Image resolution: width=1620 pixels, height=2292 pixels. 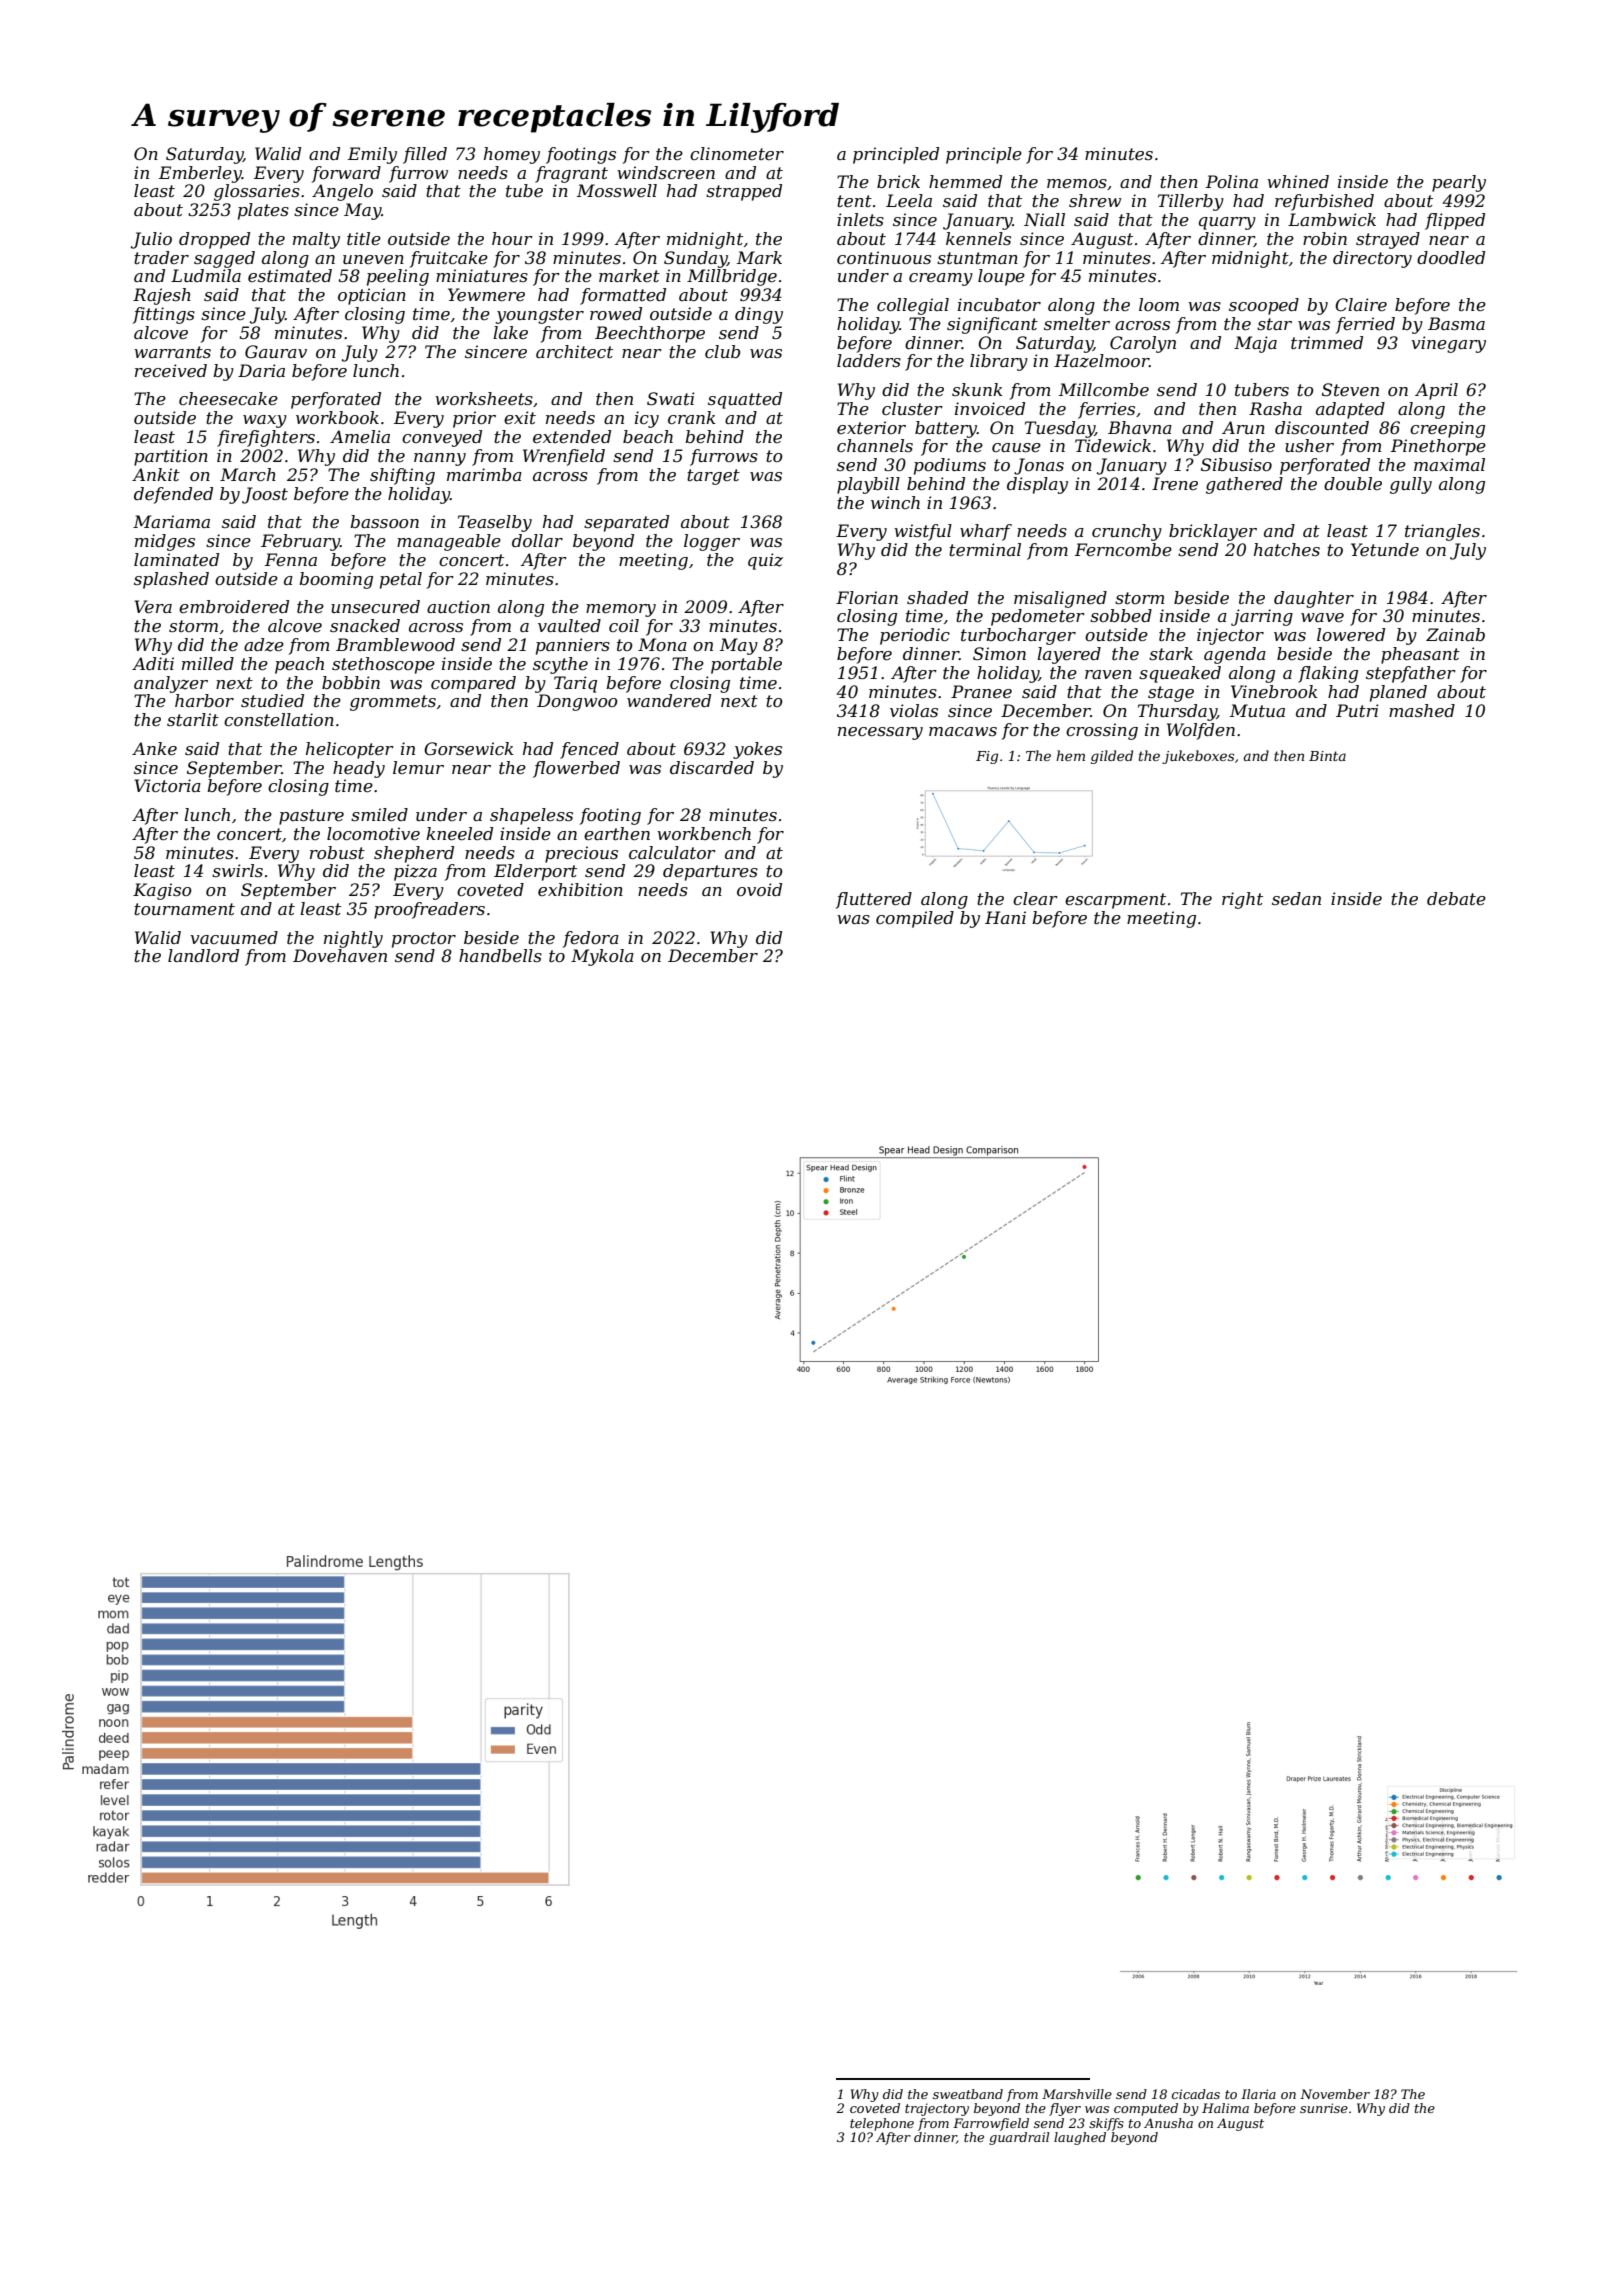 What do you see at coordinates (1005, 917) in the page?
I see `Hani` at bounding box center [1005, 917].
